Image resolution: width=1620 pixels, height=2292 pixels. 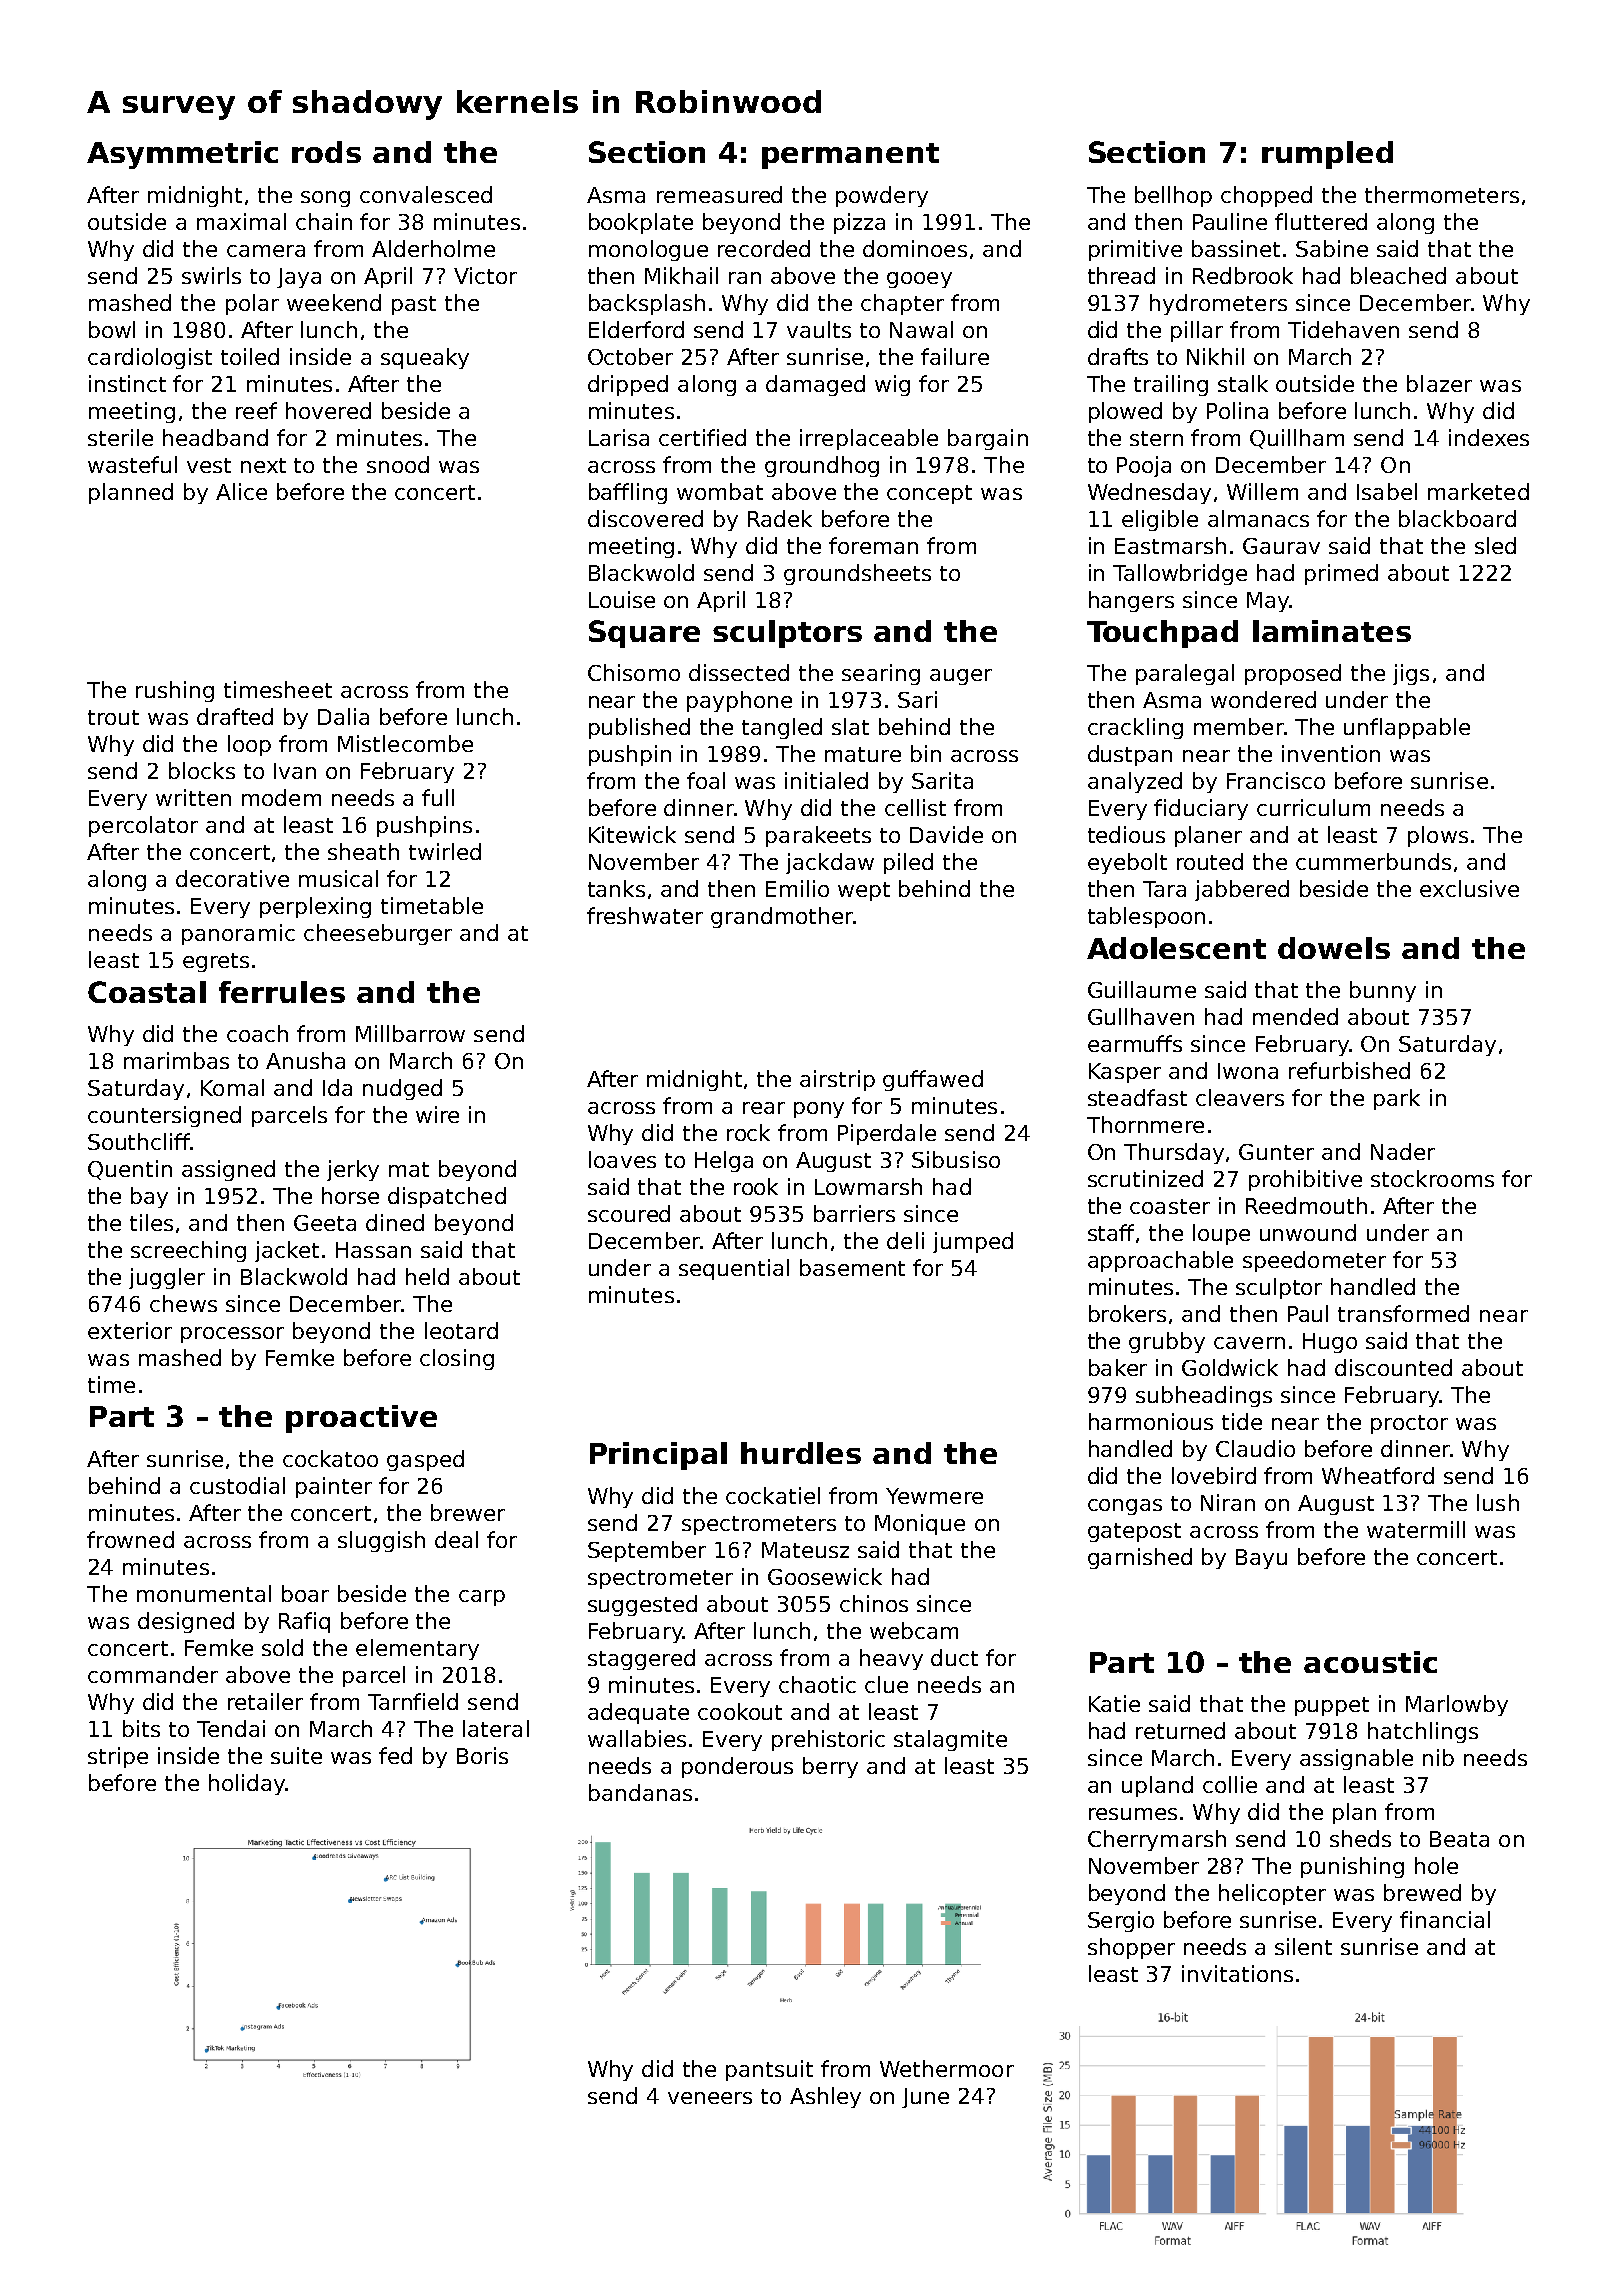 What do you see at coordinates (263, 465) in the screenshot?
I see `next` at bounding box center [263, 465].
